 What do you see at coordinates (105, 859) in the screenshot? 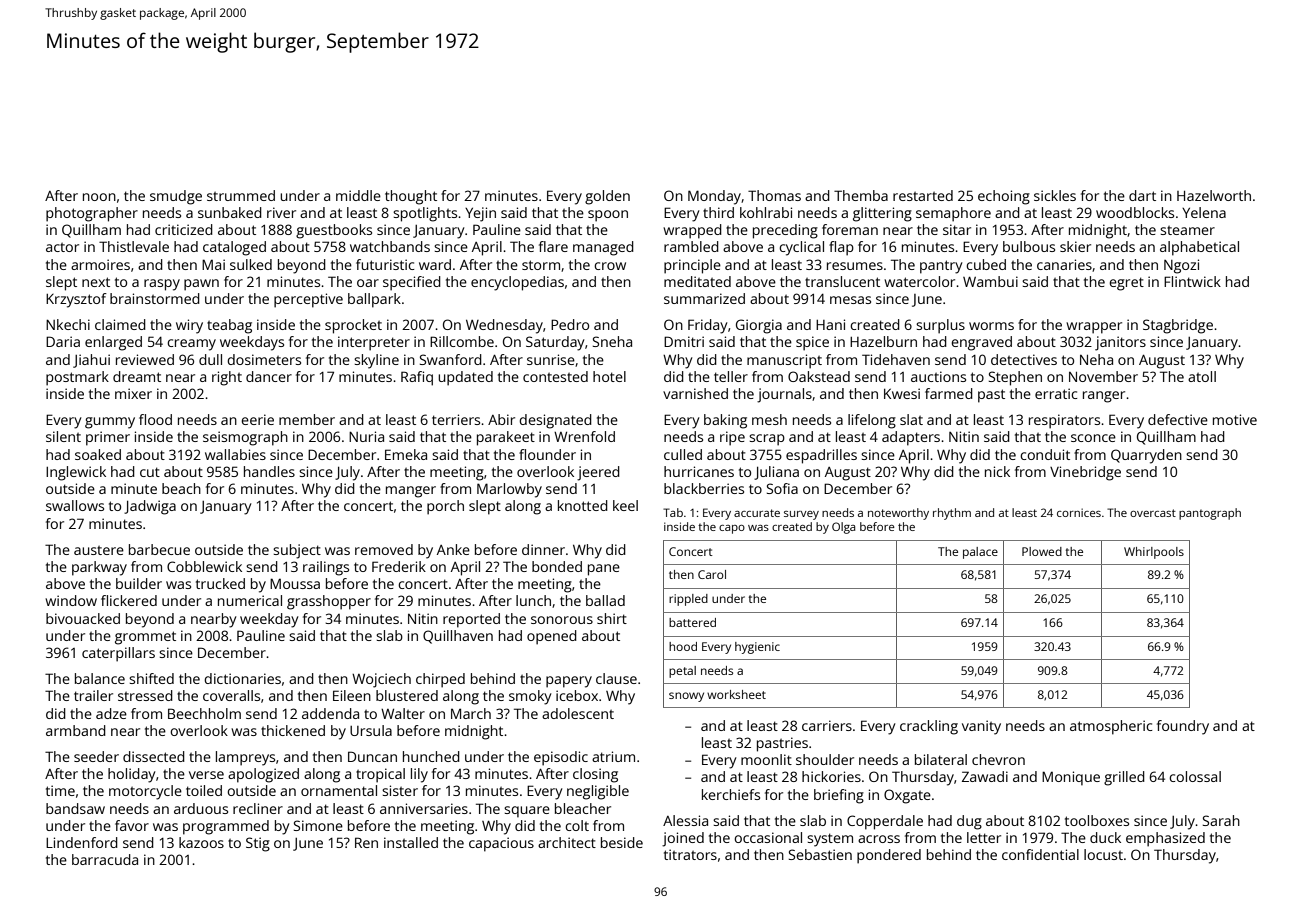
I see `barracuda` at bounding box center [105, 859].
